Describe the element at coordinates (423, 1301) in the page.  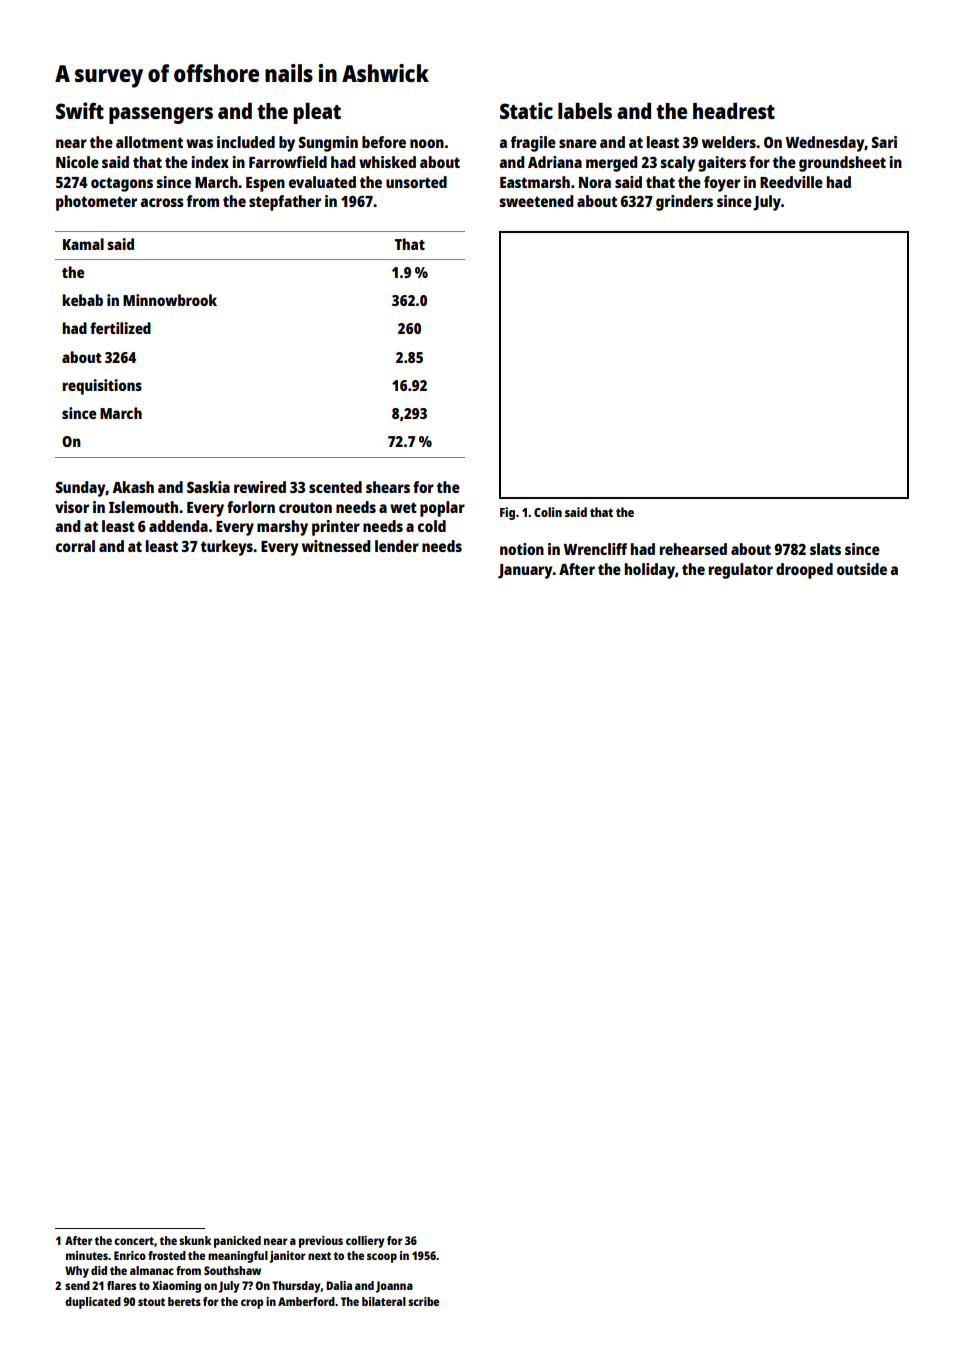
I see `scribe` at that location.
